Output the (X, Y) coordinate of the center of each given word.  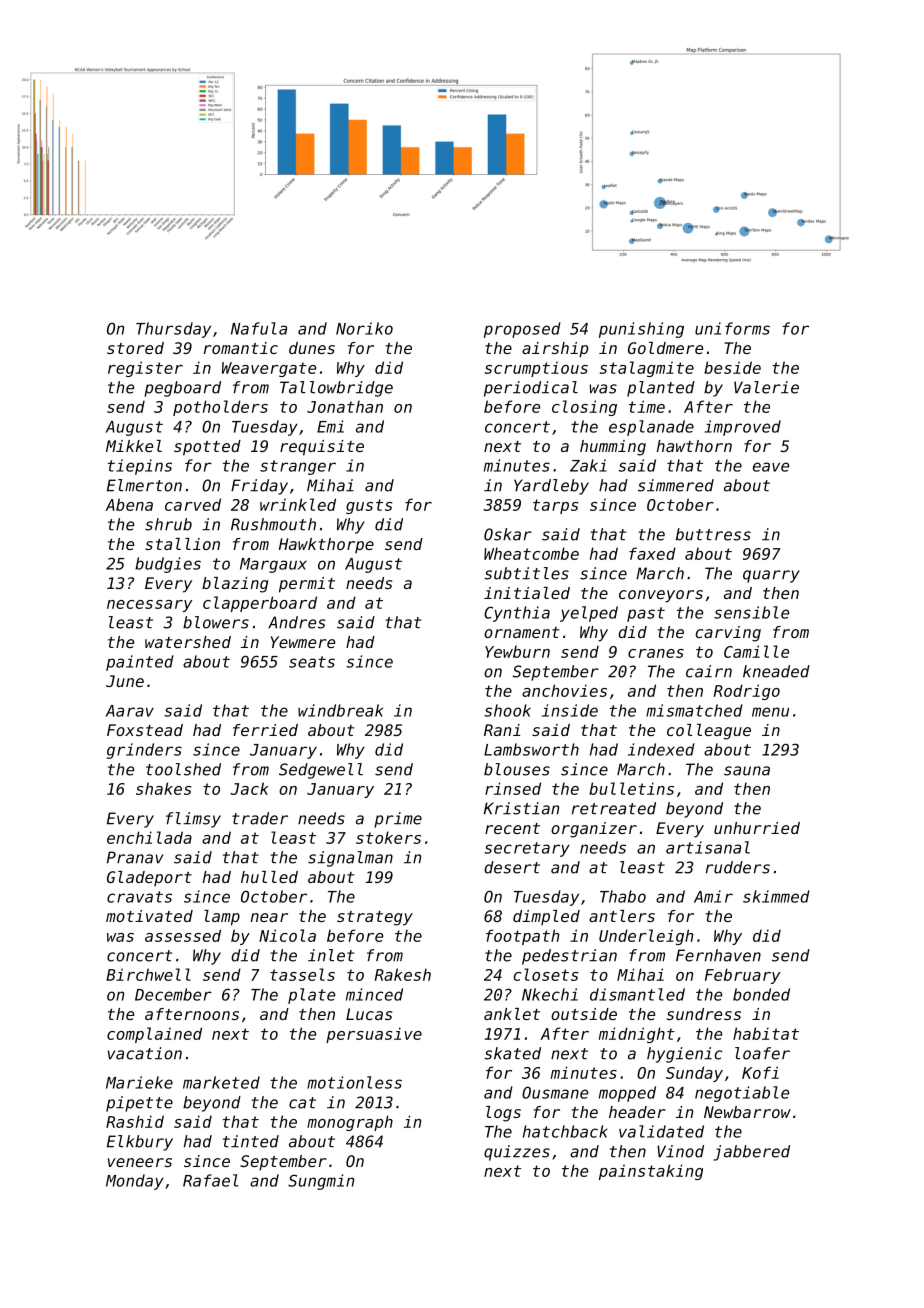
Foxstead (145, 730)
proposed (522, 330)
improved (743, 428)
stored (135, 348)
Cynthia (517, 614)
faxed (652, 553)
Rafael (210, 1180)
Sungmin (321, 1182)
